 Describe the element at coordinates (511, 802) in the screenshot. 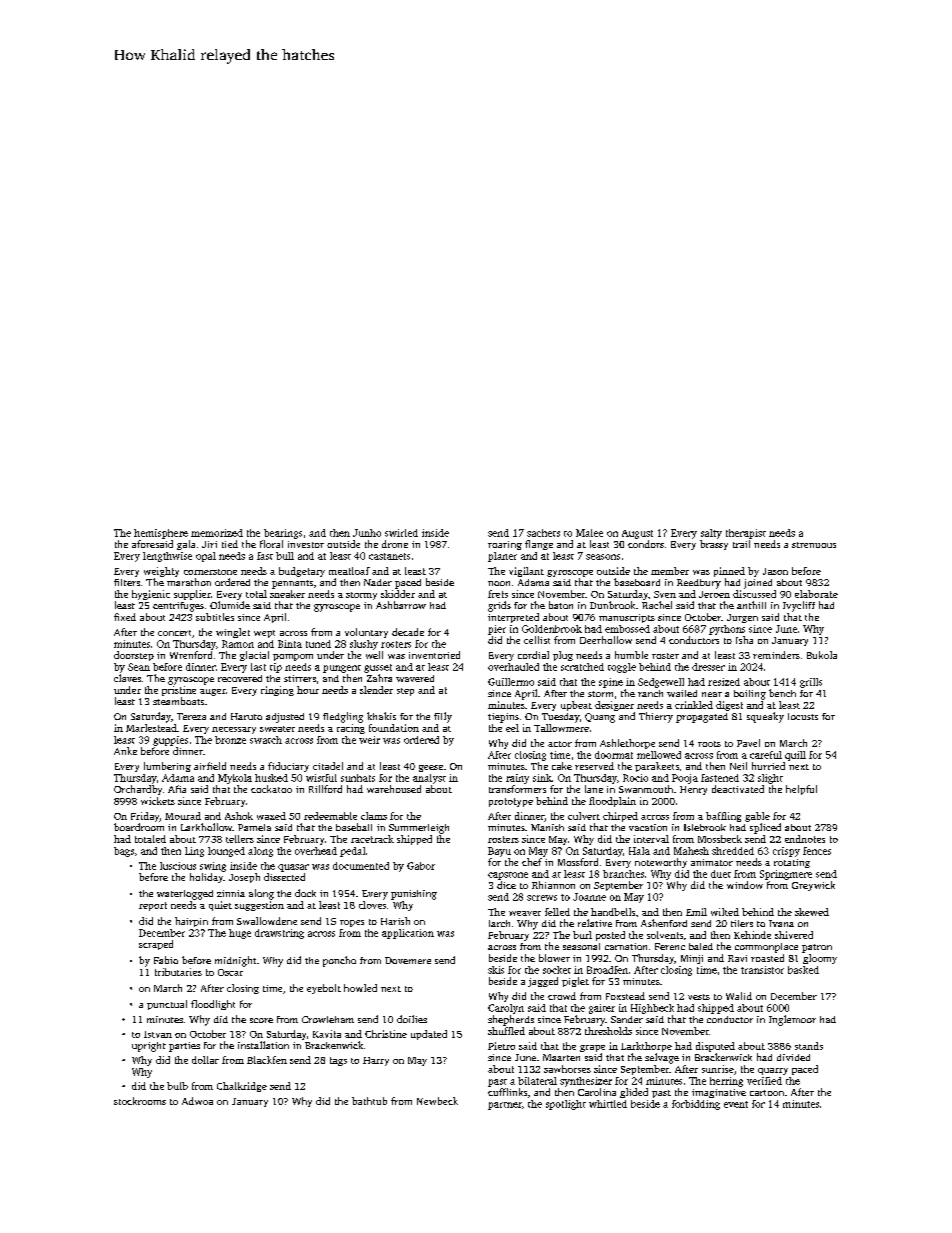

I see `prototype` at that location.
